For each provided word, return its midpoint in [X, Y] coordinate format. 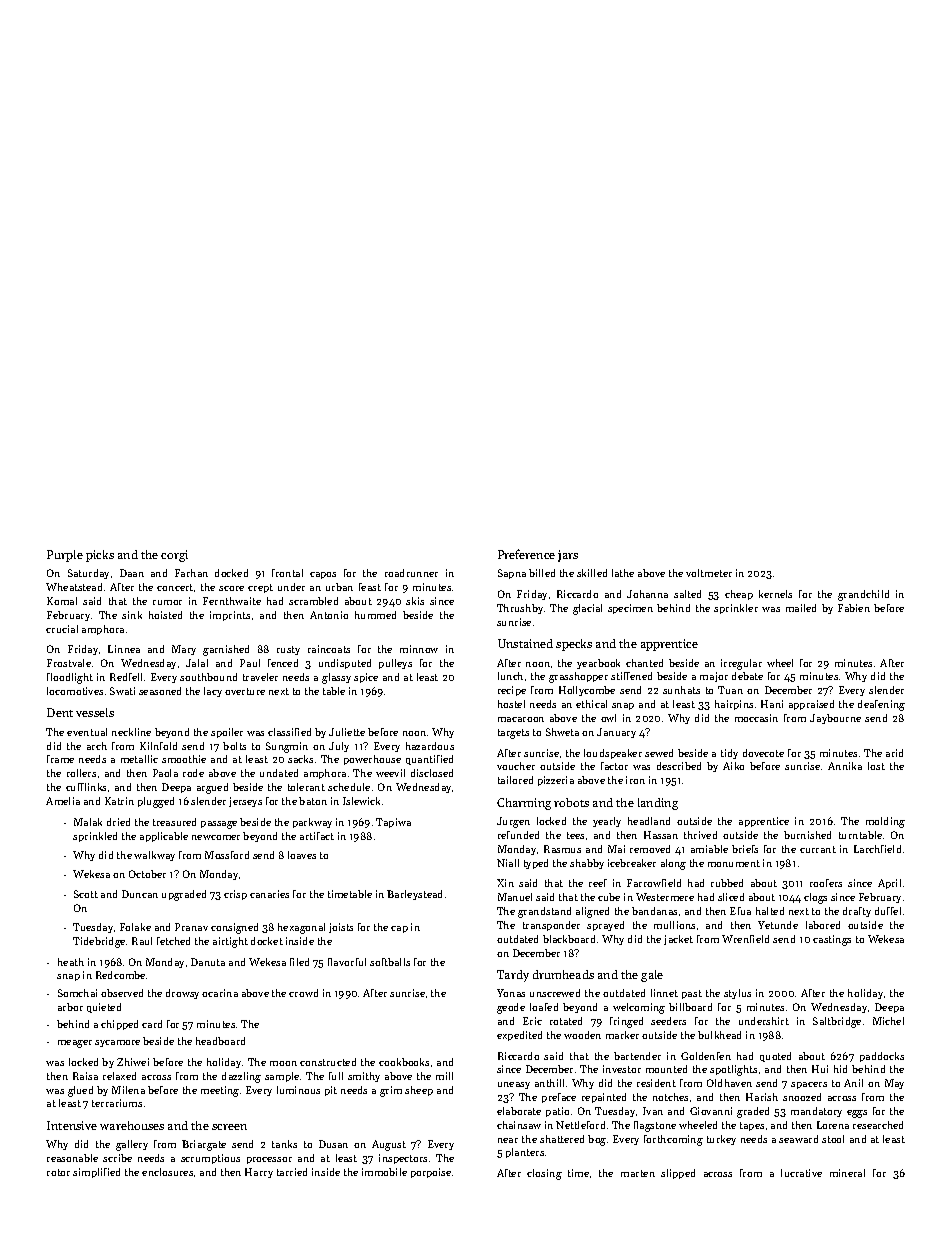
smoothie [184, 759]
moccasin [756, 718]
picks [100, 556]
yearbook [598, 664]
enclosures [167, 1172]
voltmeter [709, 573]
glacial [587, 609]
